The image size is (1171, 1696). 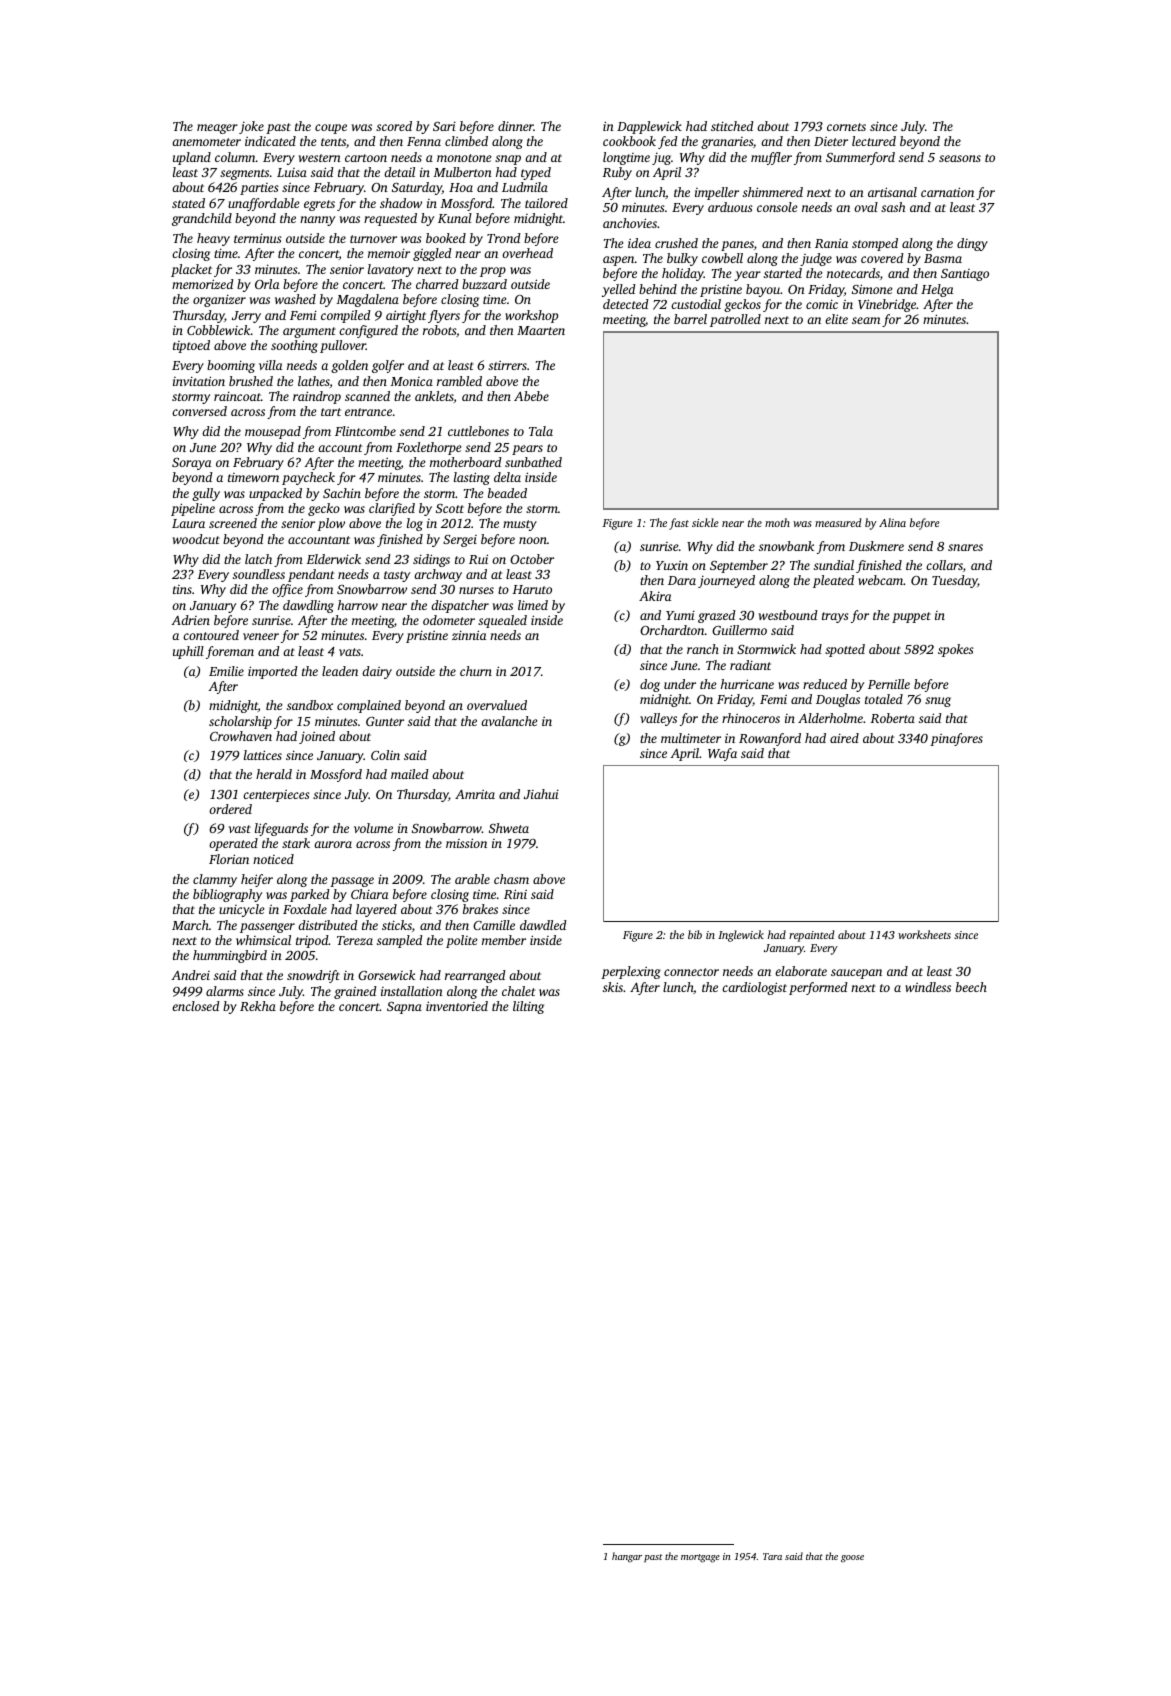 What do you see at coordinates (525, 187) in the document?
I see `Ludmila` at bounding box center [525, 187].
